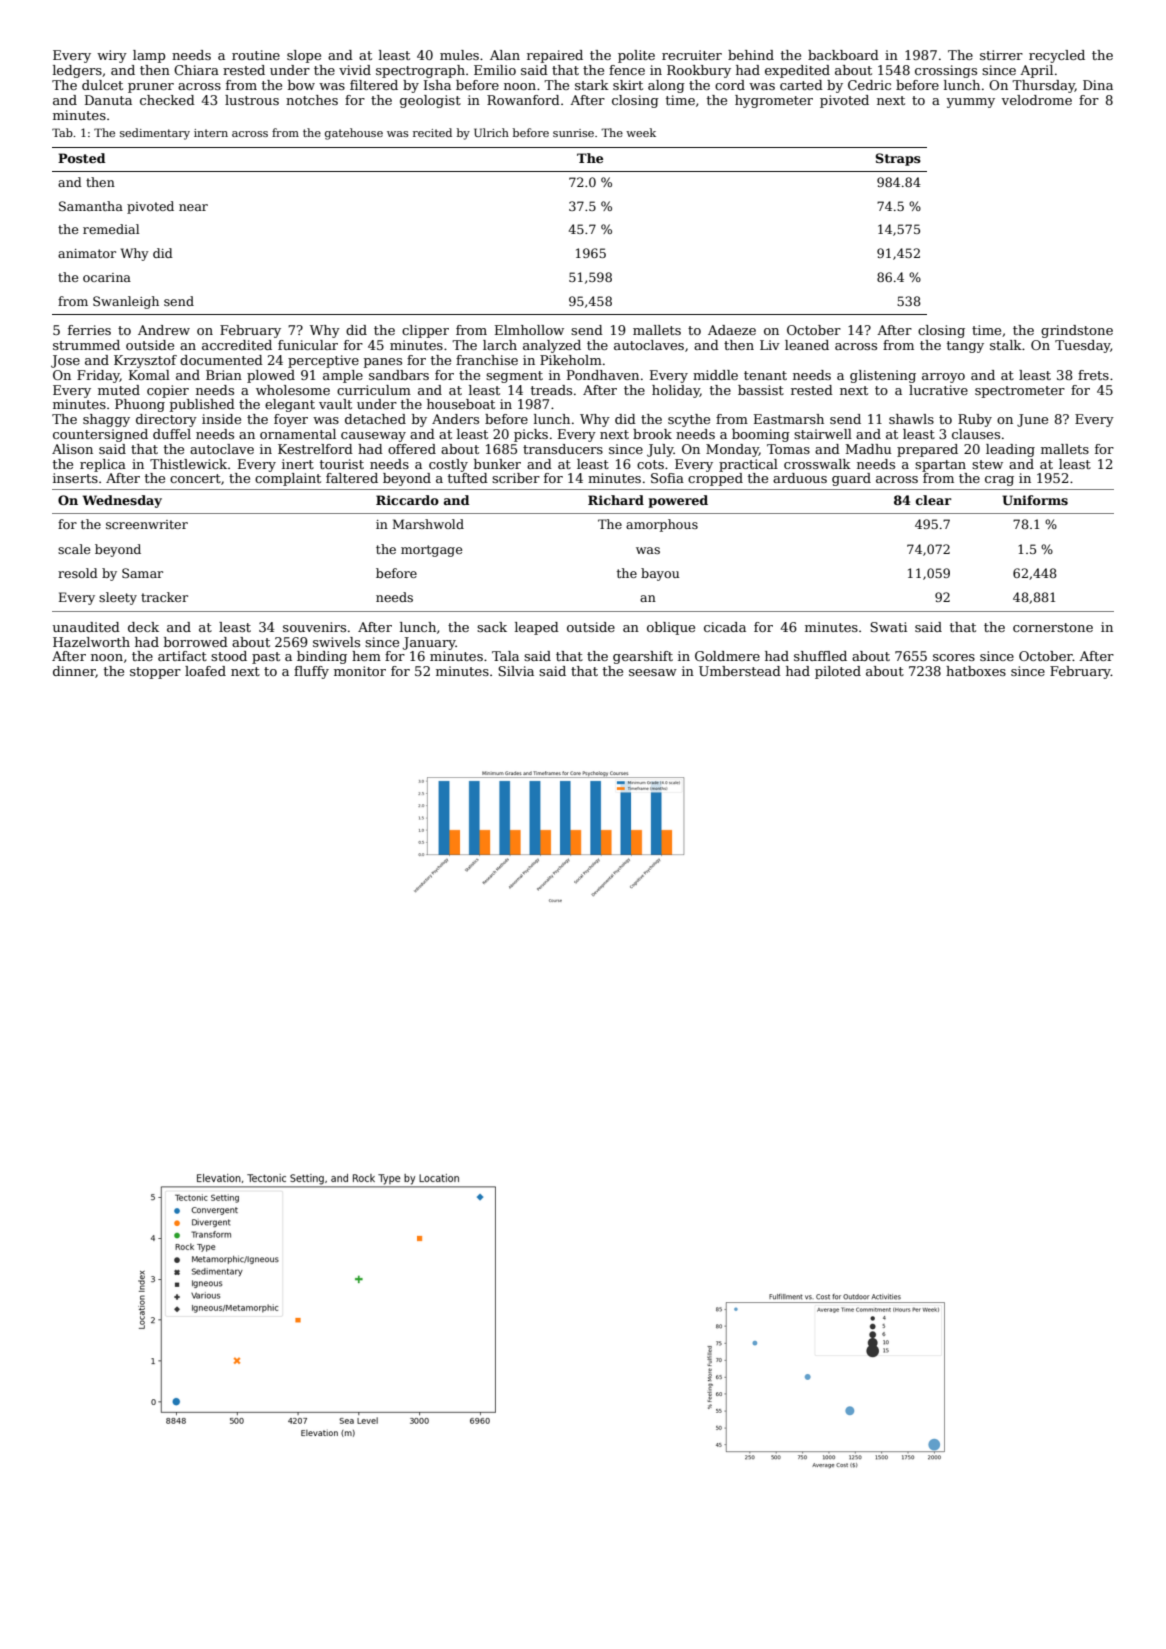 This page has width=1166, height=1649. What do you see at coordinates (643, 657) in the page?
I see `gearshift` at bounding box center [643, 657].
